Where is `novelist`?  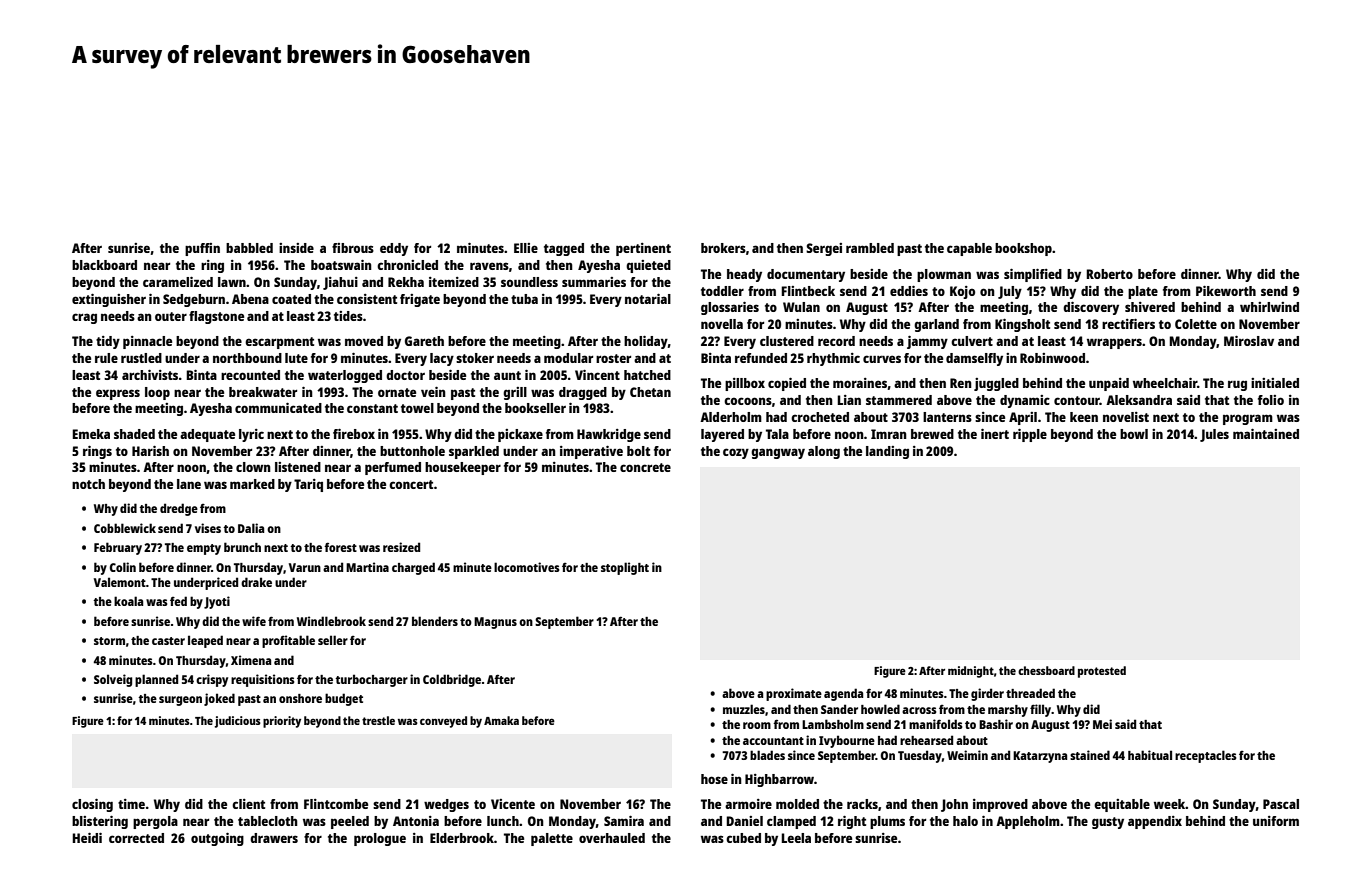
novelist is located at coordinates (1126, 417).
